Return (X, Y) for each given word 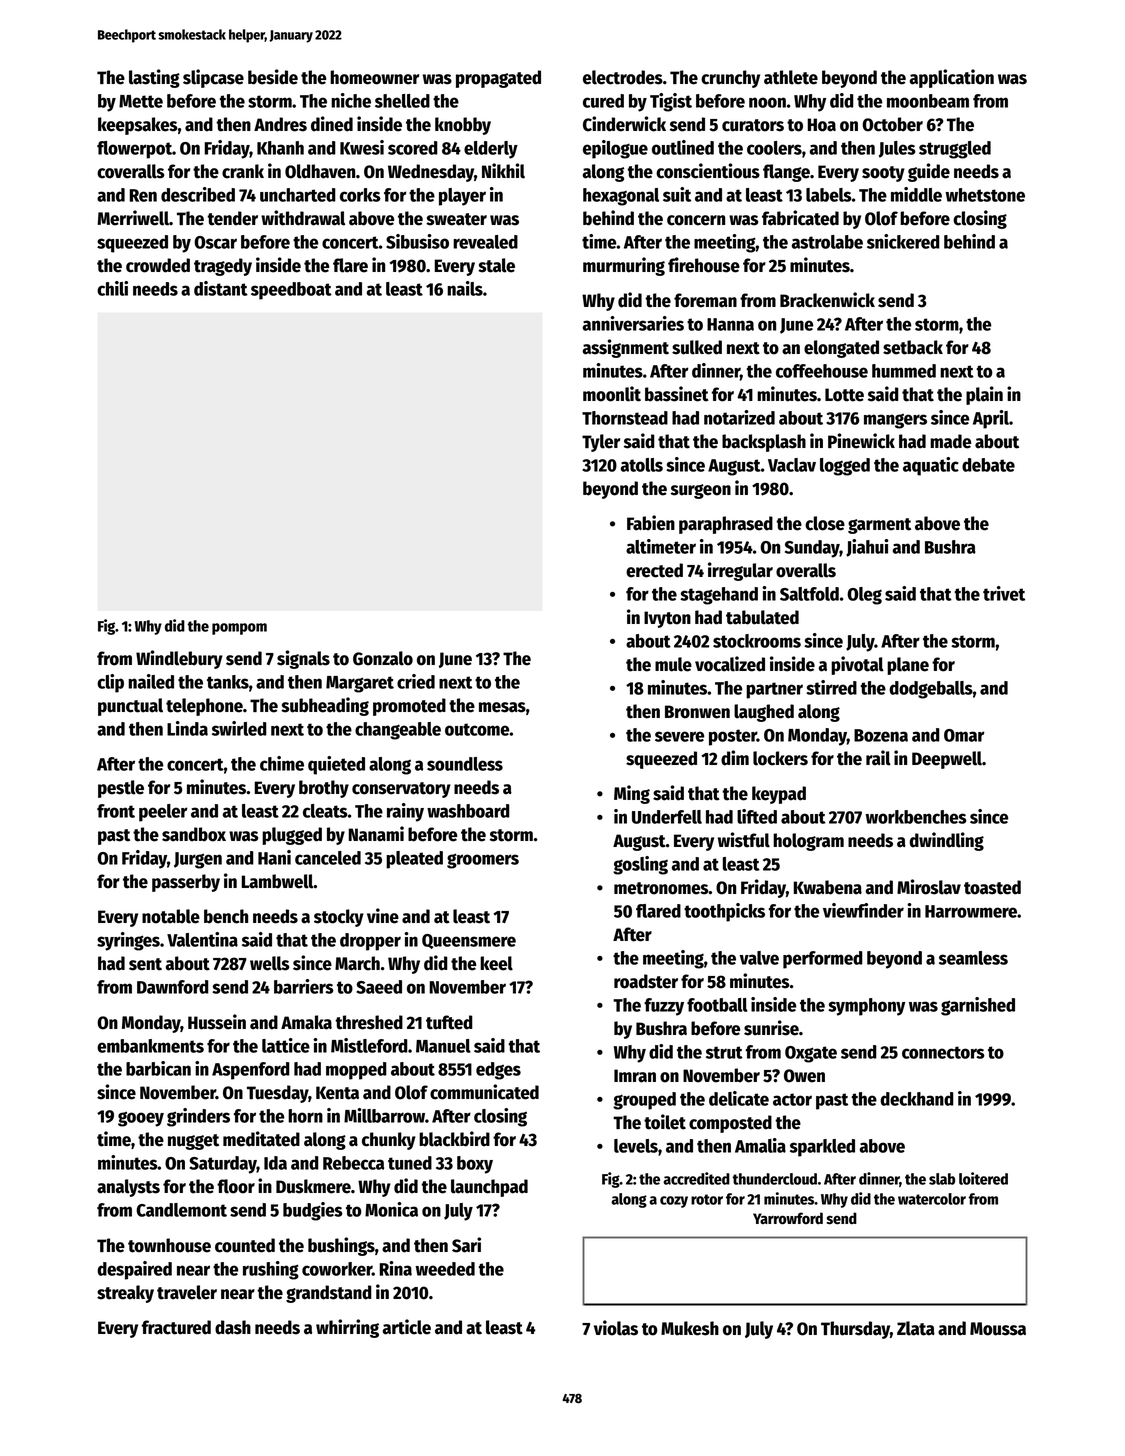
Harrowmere (971, 911)
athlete (791, 77)
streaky (125, 1294)
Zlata (916, 1328)
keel (496, 963)
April (991, 419)
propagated (498, 79)
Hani (274, 857)
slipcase (213, 78)
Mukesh (690, 1328)
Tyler (601, 443)
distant (221, 288)
